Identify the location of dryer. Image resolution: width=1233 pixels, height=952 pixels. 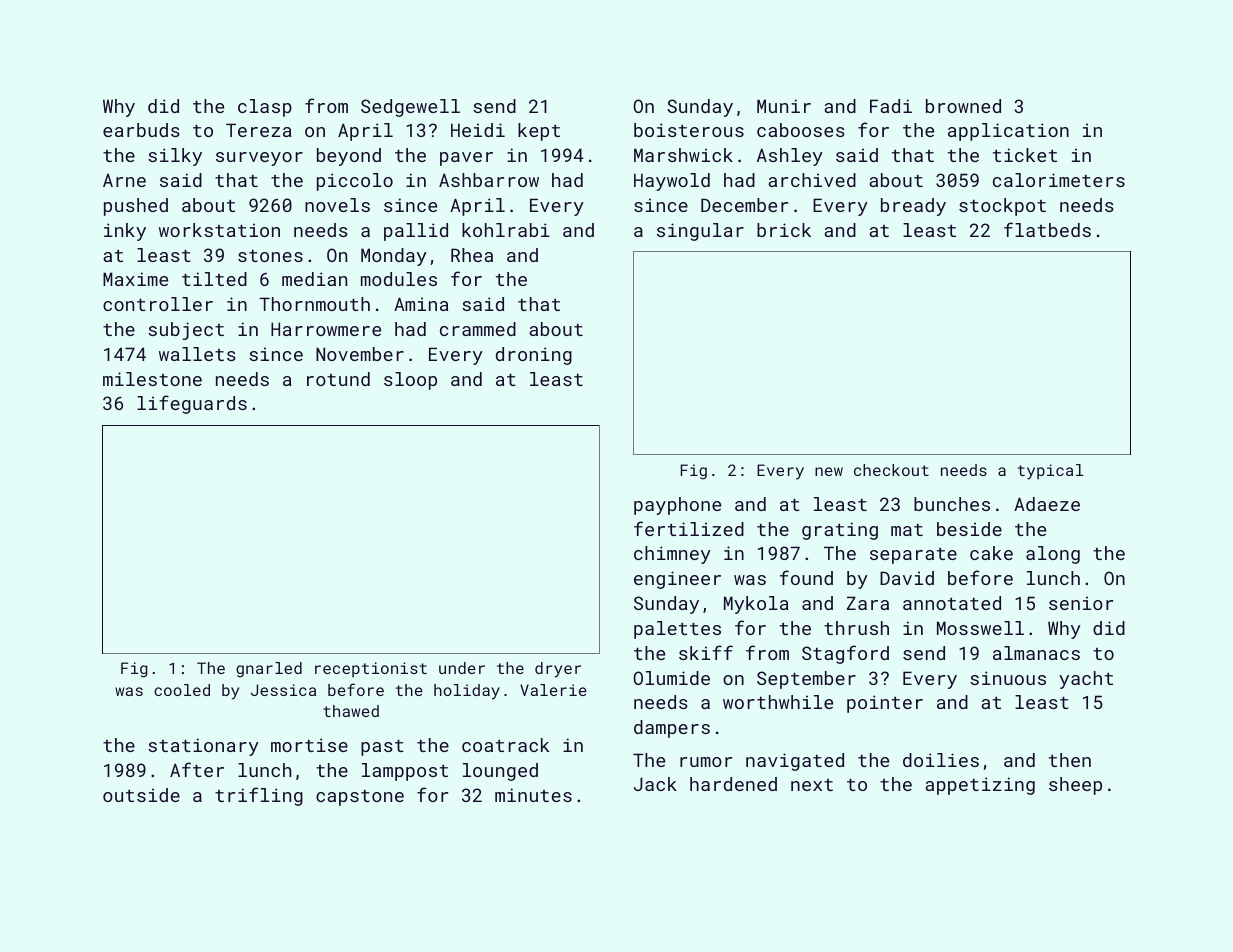
(558, 670).
